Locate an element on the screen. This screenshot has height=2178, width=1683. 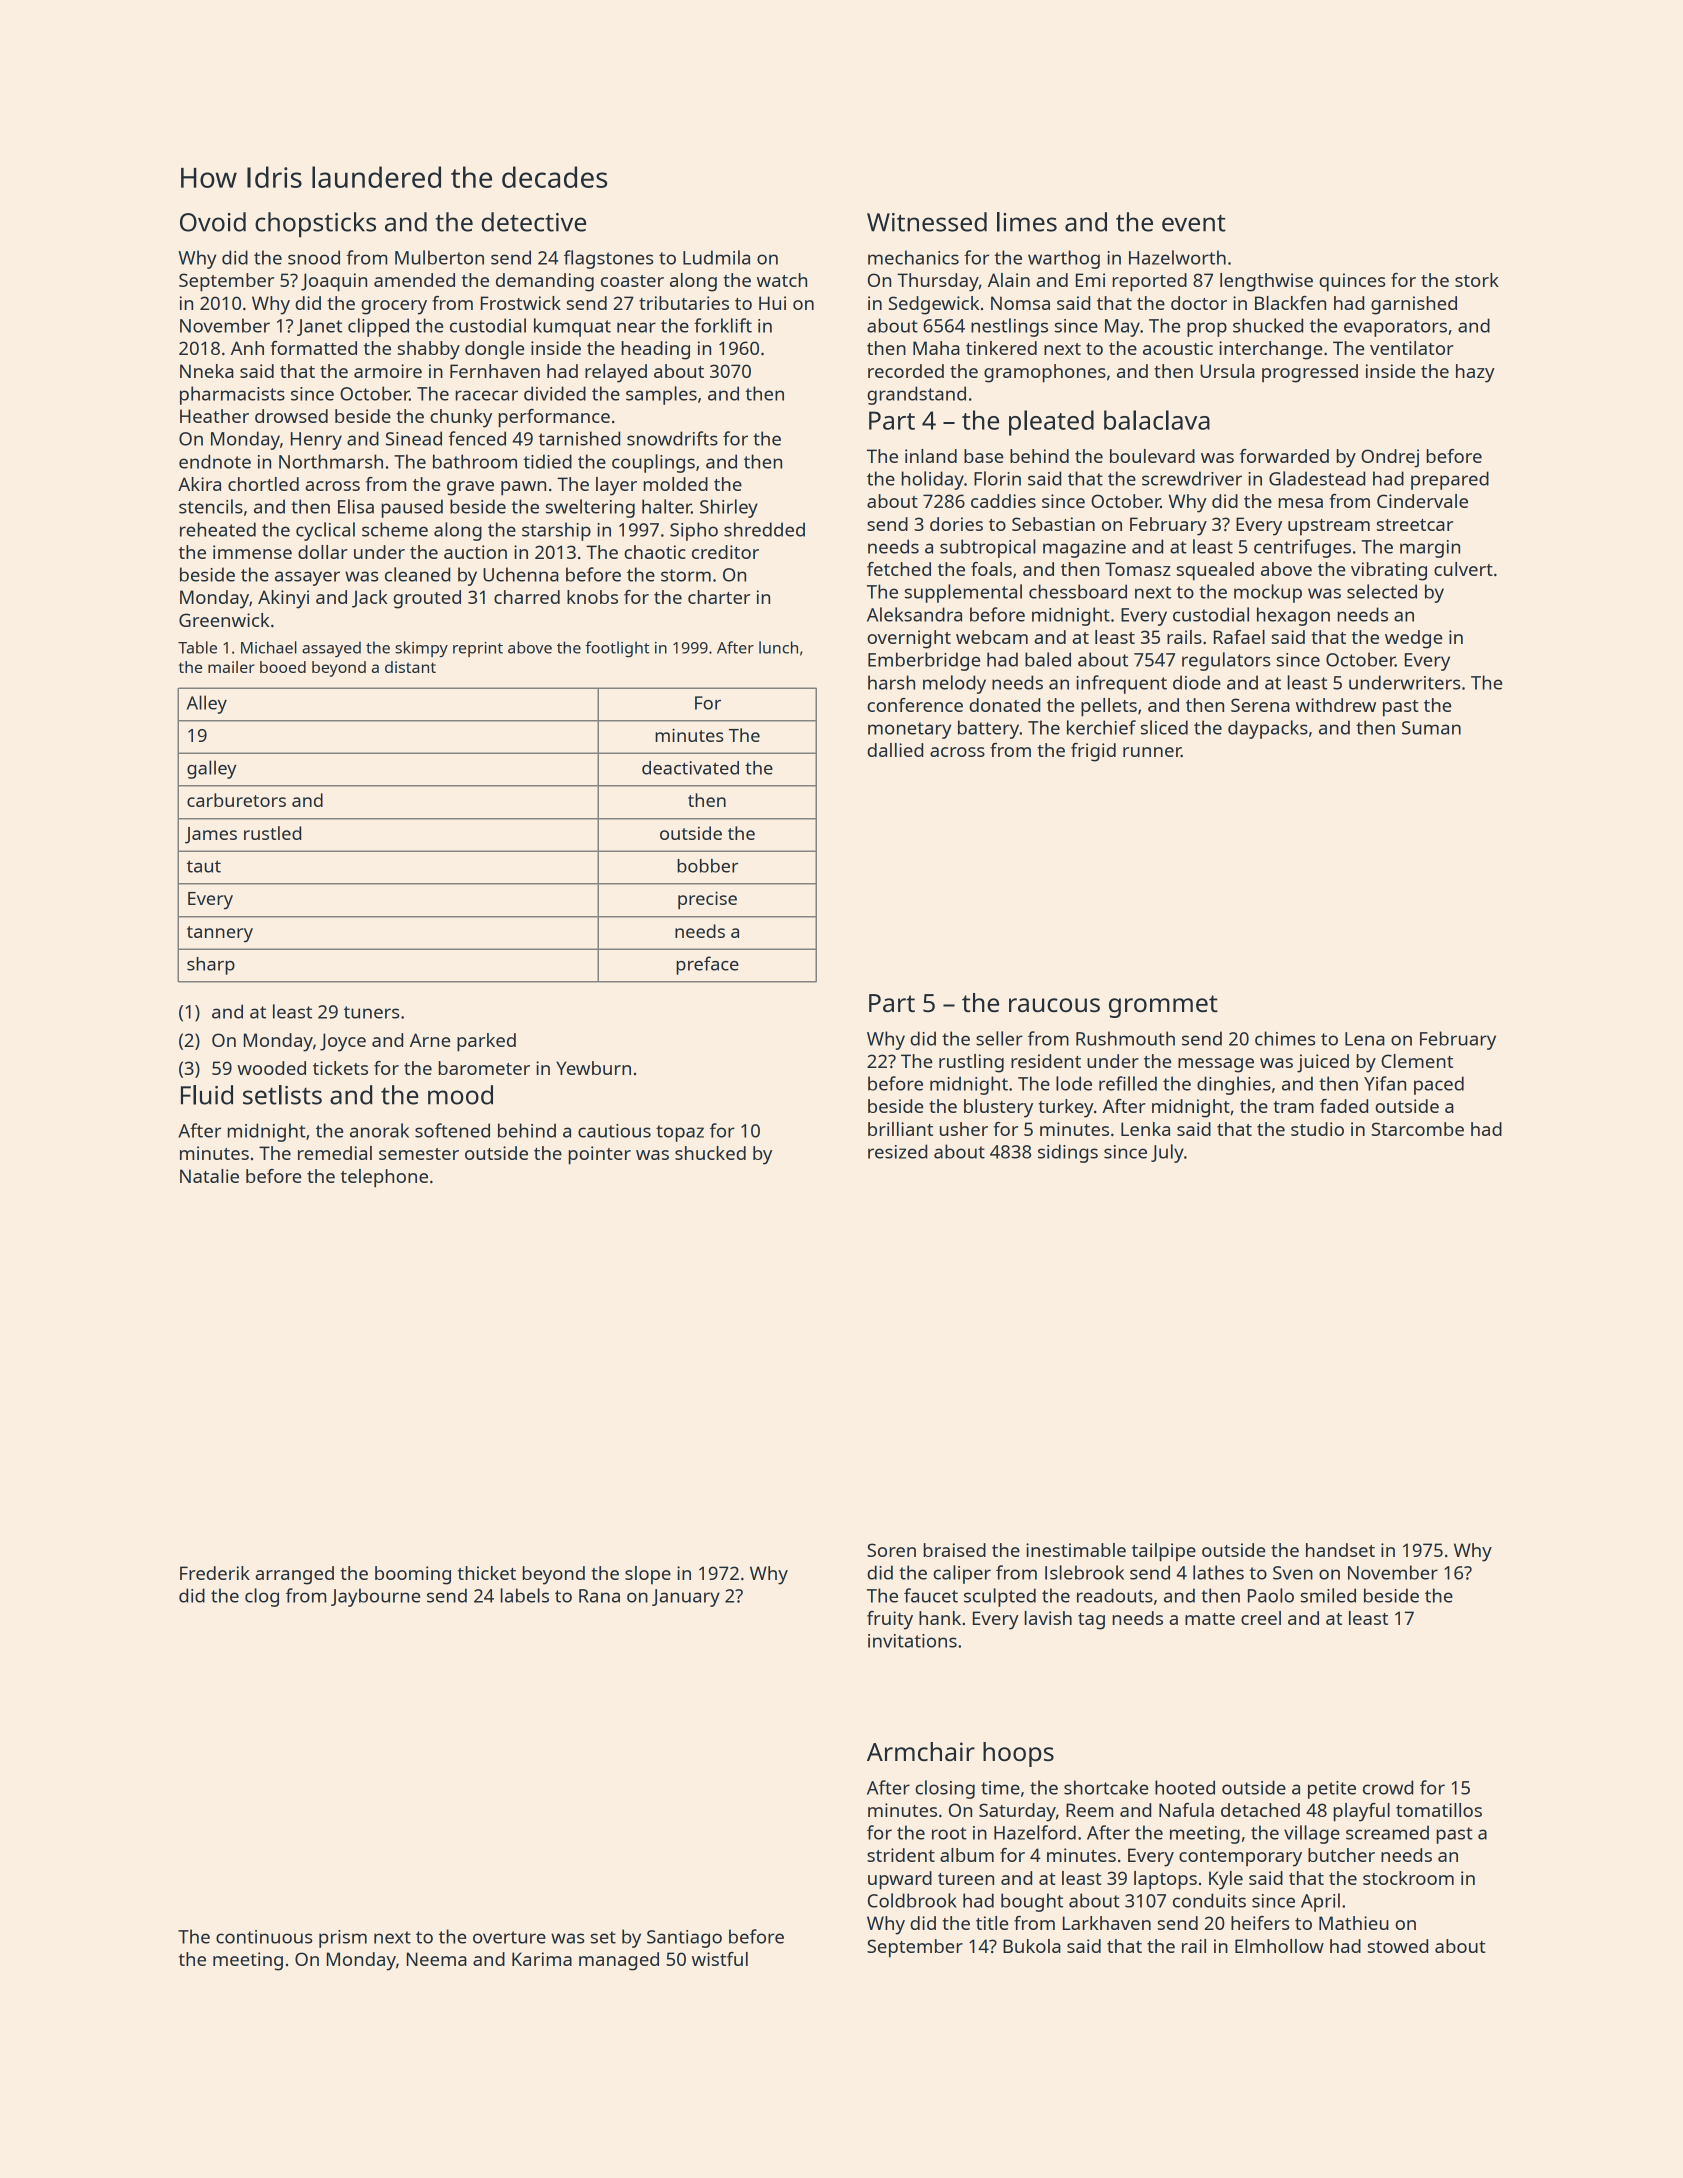
booming is located at coordinates (413, 1575).
